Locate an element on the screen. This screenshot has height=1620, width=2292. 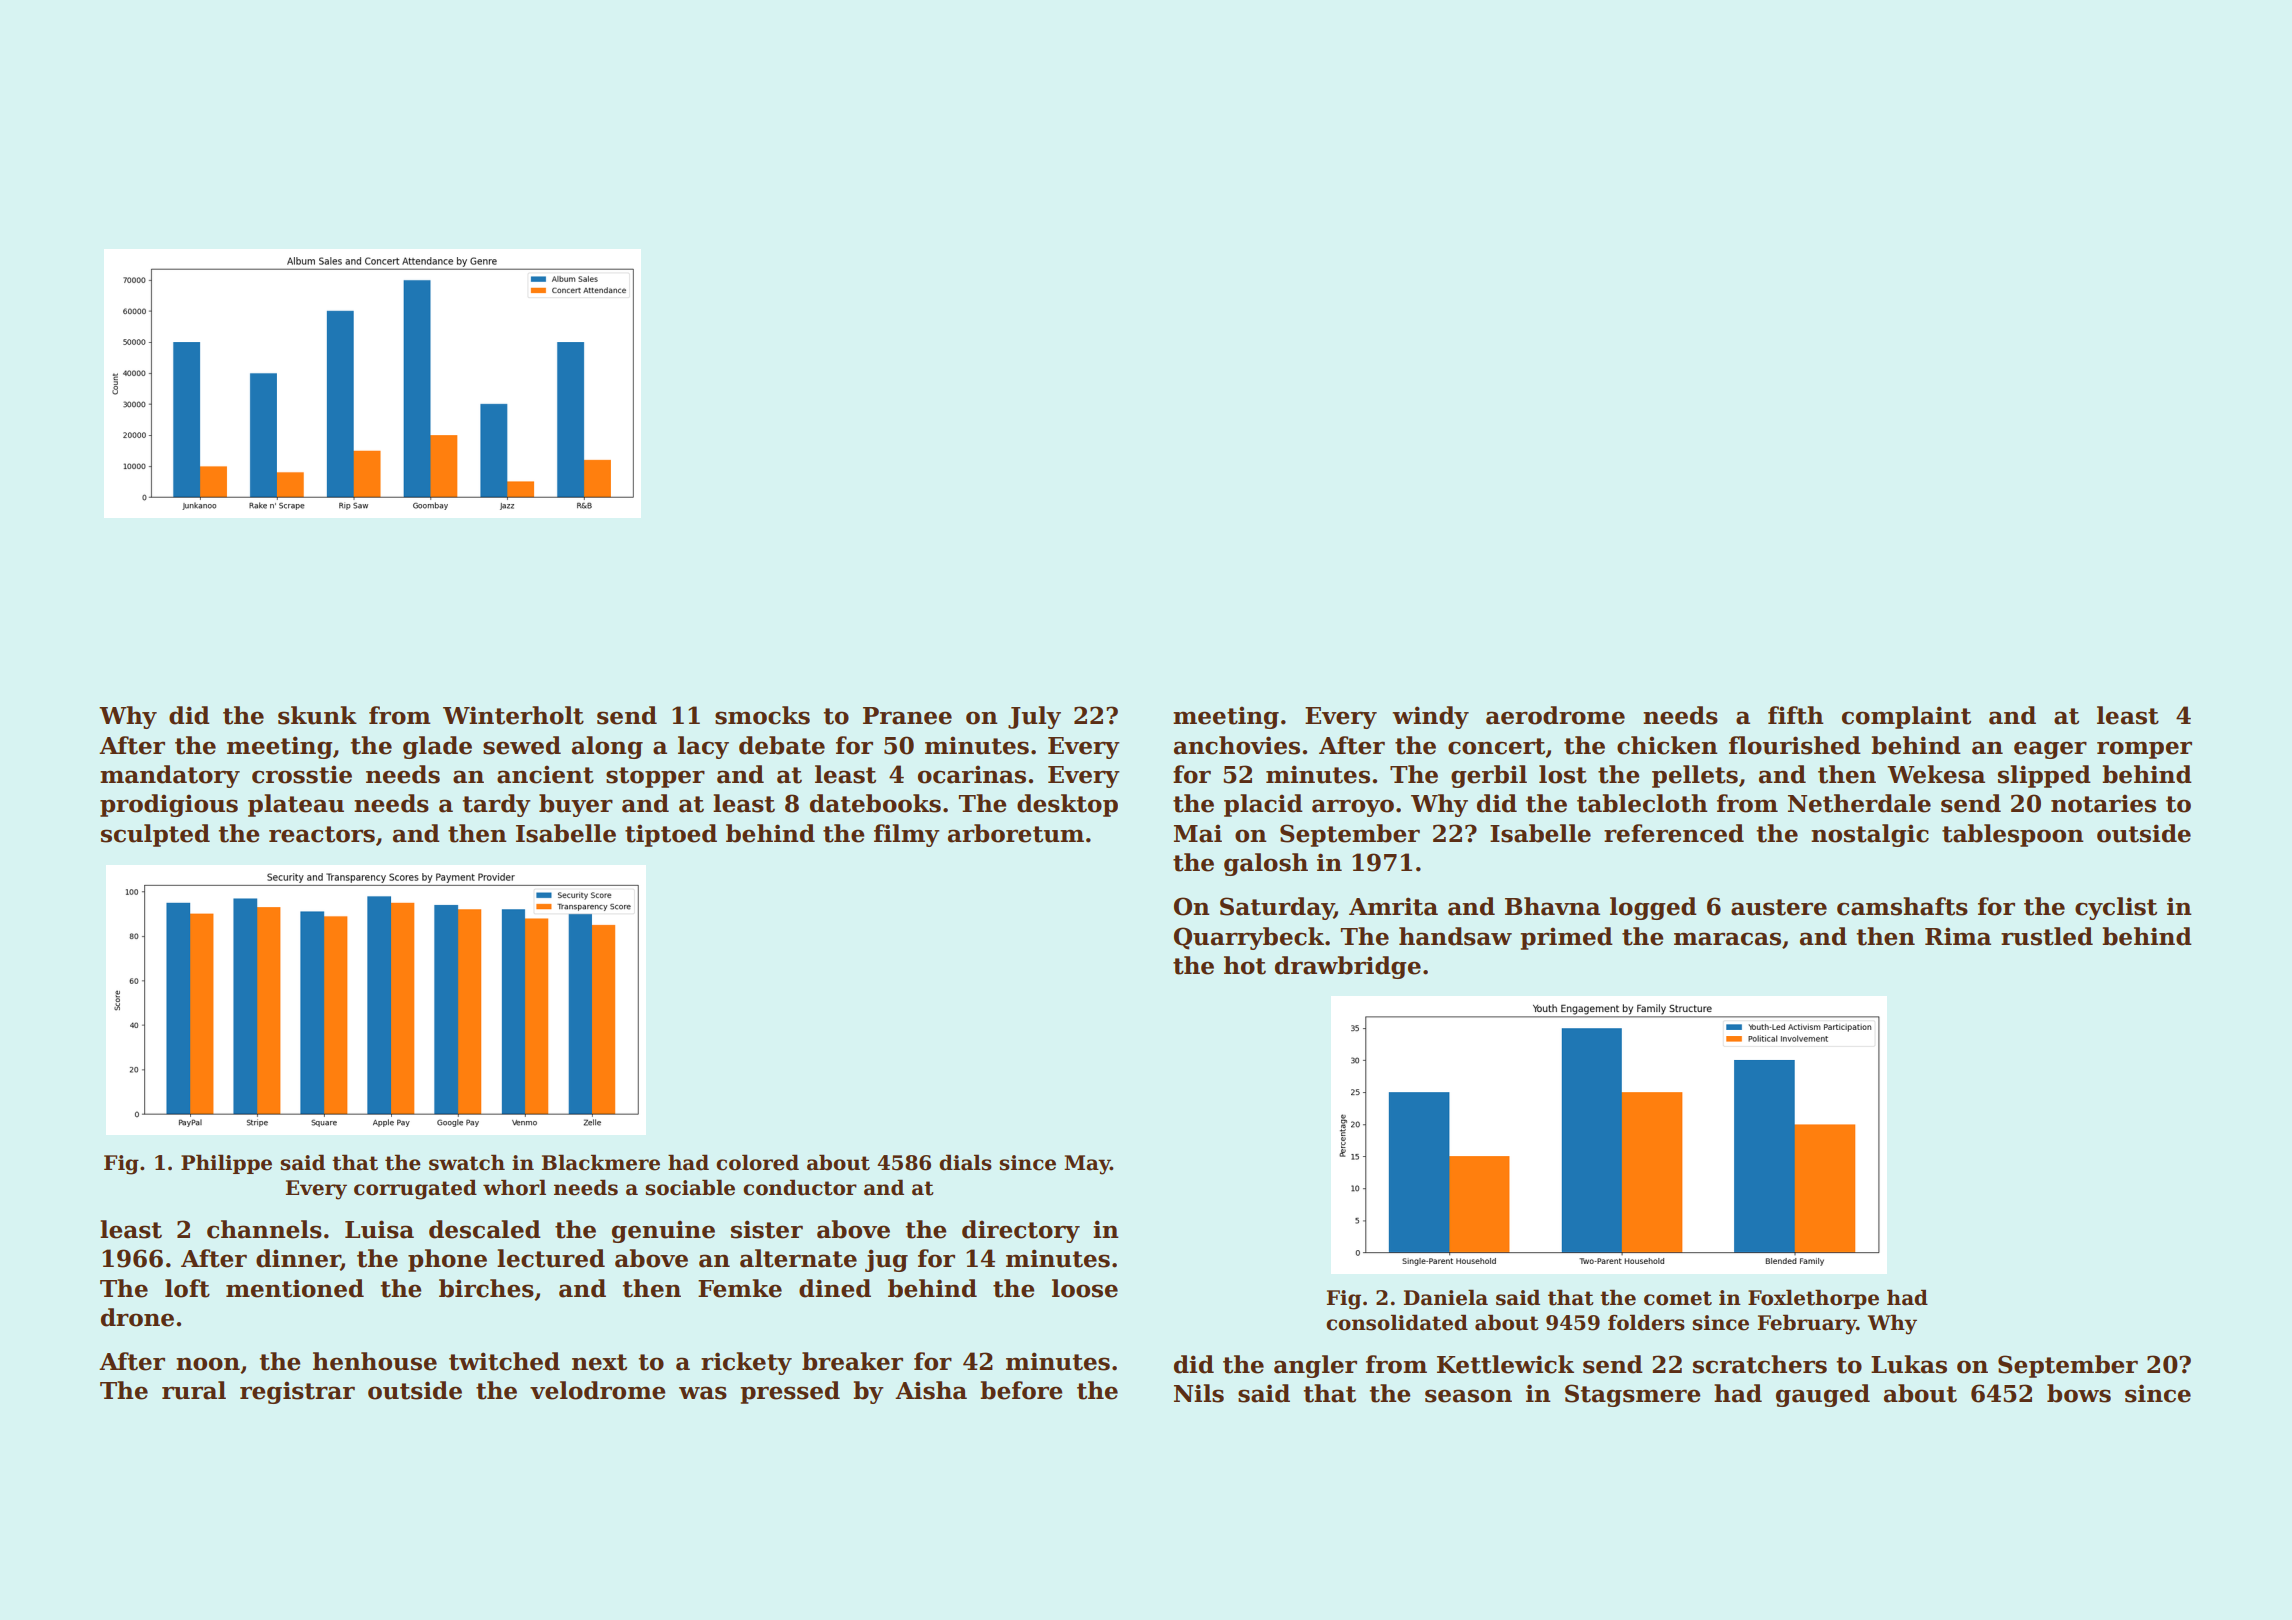
Aisha is located at coordinates (931, 1390).
